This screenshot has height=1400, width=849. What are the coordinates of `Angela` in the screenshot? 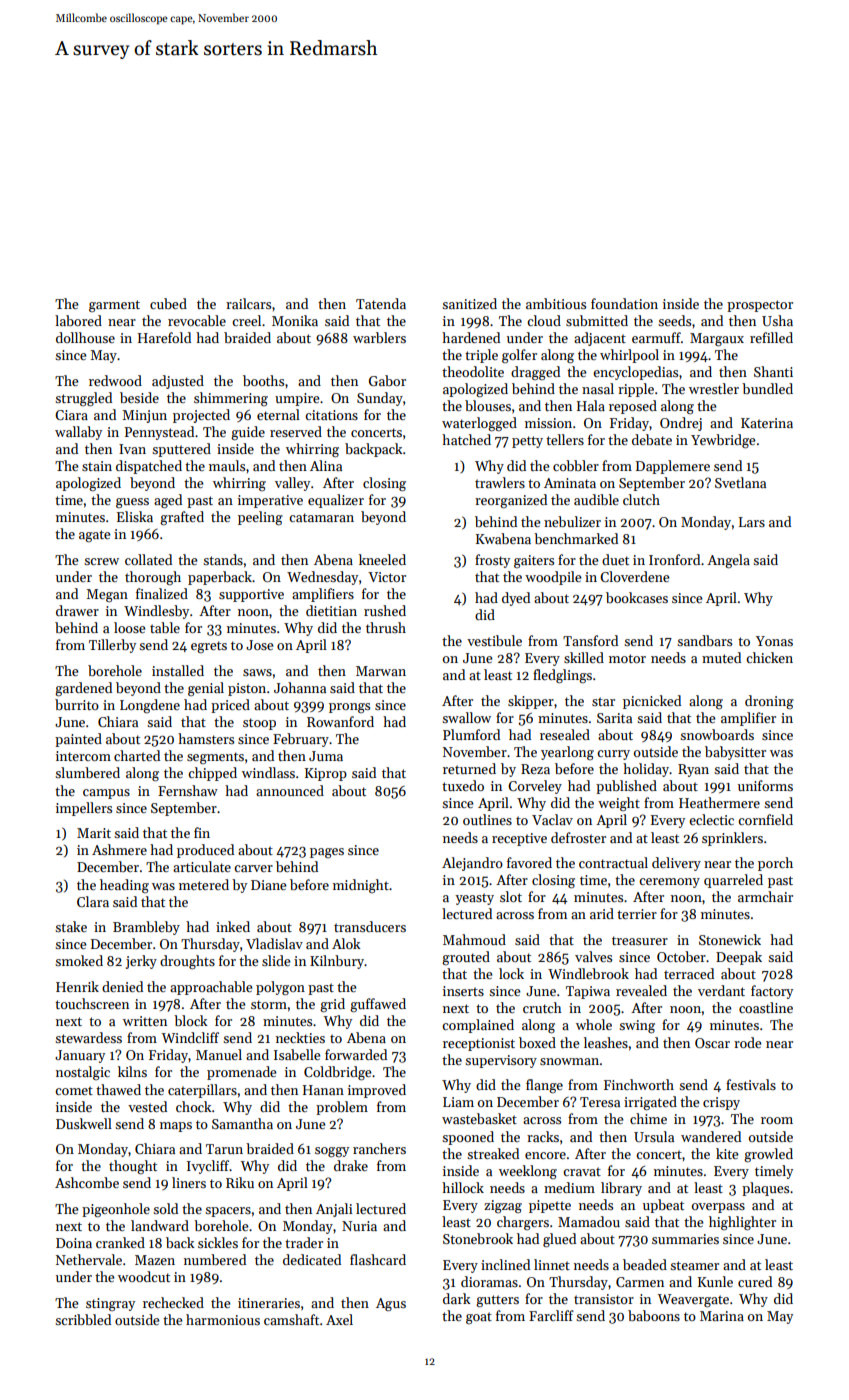 It's located at (728, 561).
